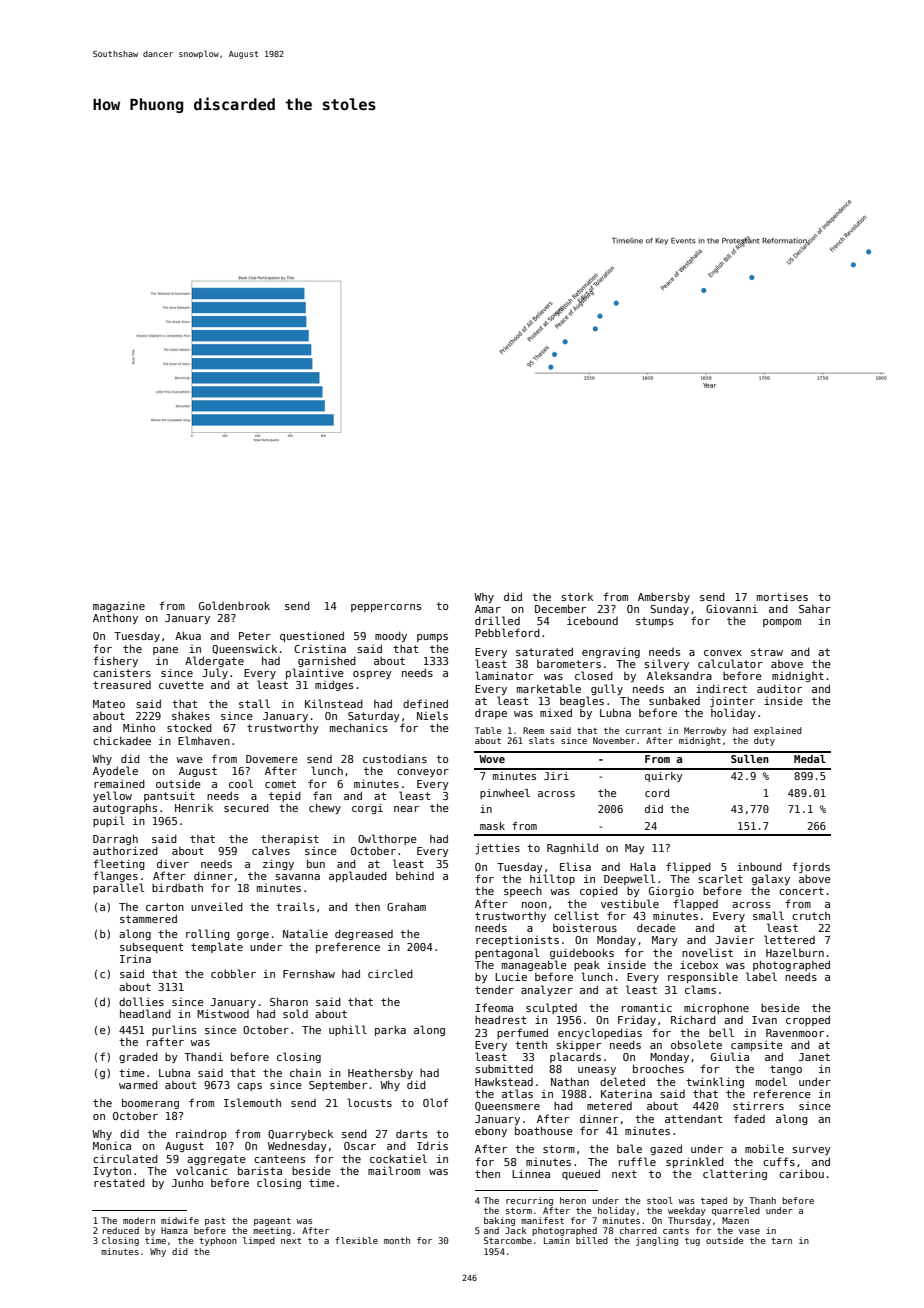 Image resolution: width=924 pixels, height=1308 pixels. I want to click on Linnea, so click(531, 1173).
